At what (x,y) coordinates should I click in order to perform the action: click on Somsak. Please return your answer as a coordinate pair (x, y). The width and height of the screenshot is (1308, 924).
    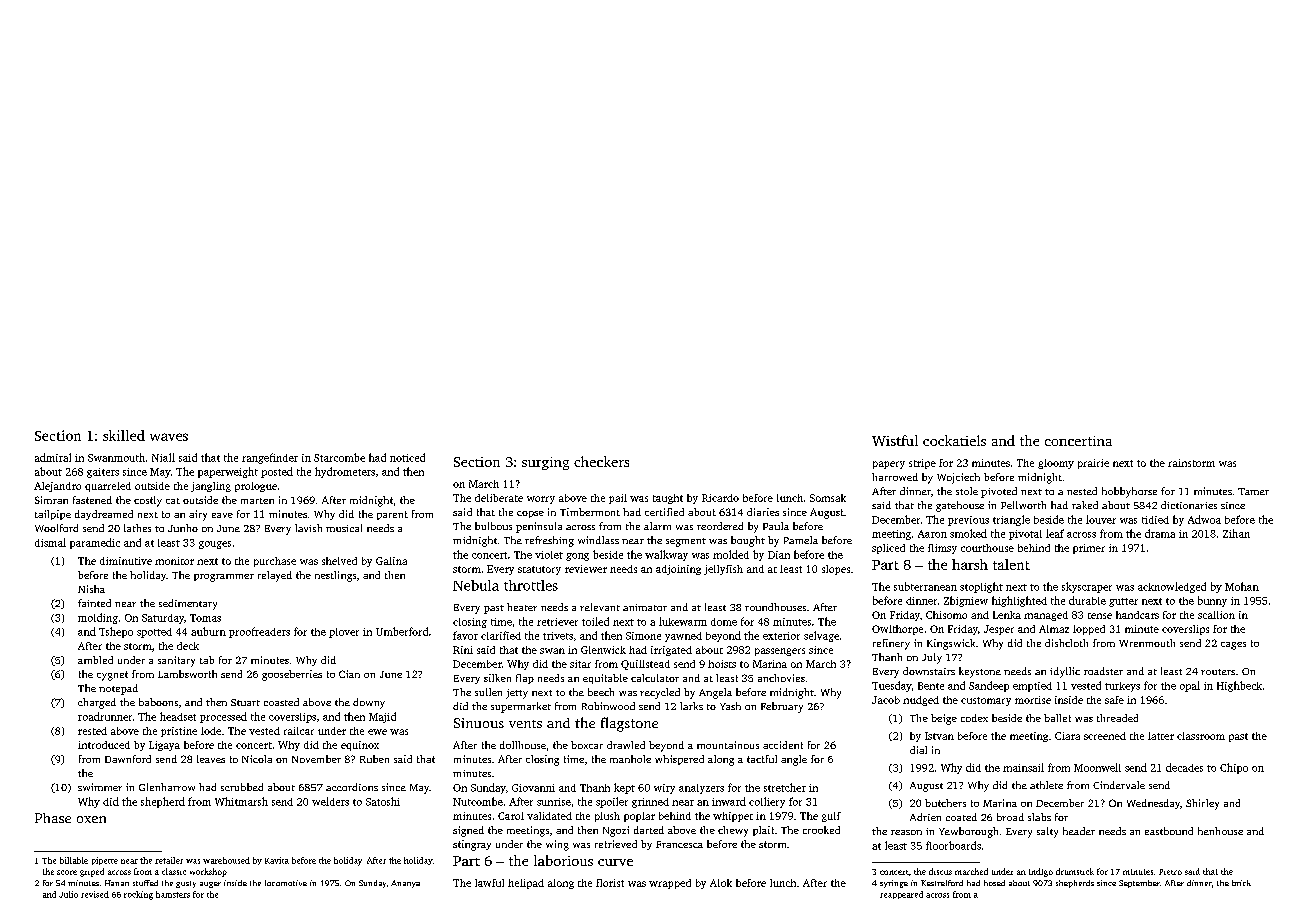
    Looking at the image, I should click on (828, 498).
